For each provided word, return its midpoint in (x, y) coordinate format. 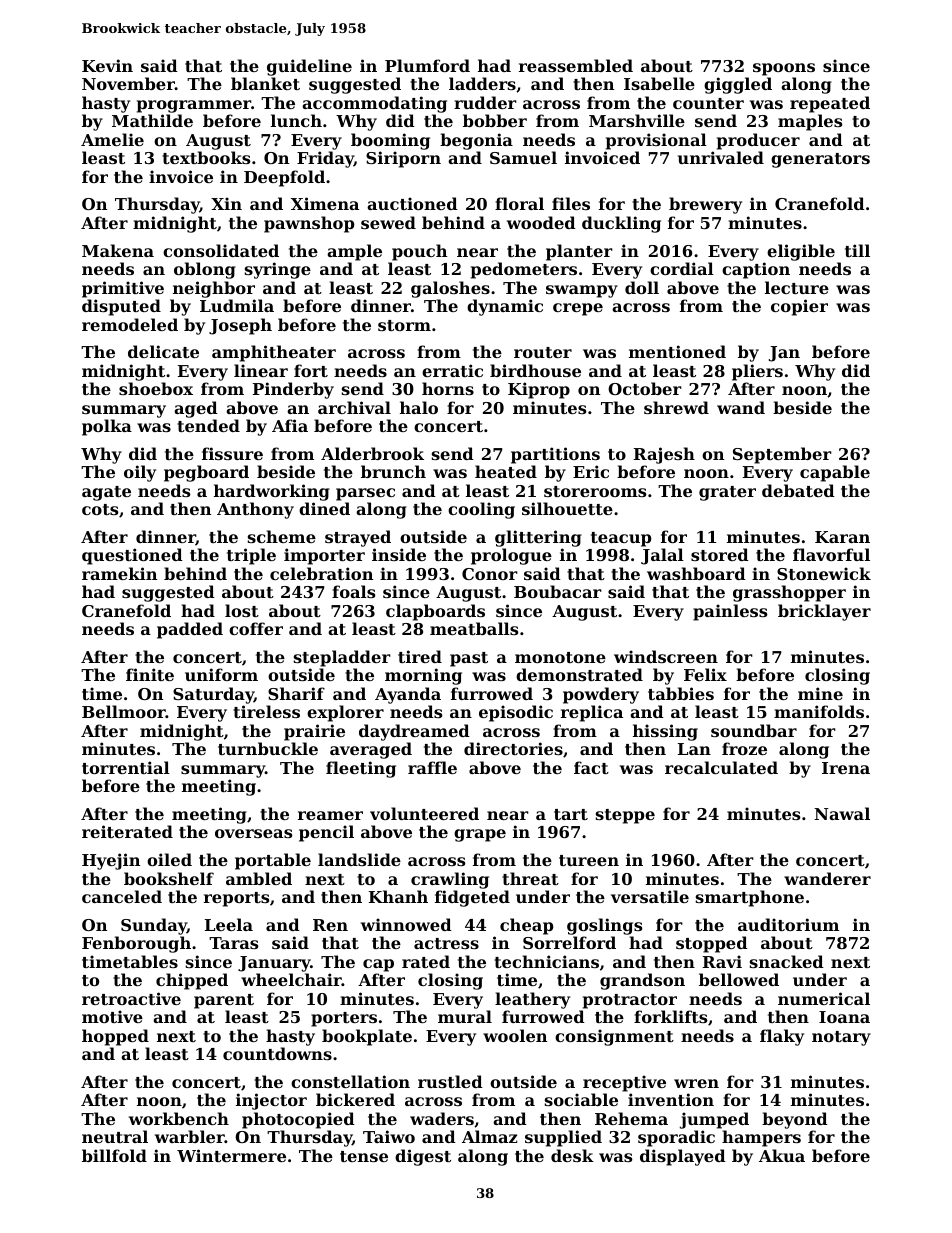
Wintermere (231, 1155)
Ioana (844, 1017)
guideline (309, 67)
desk (572, 1155)
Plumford (427, 65)
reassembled (576, 65)
